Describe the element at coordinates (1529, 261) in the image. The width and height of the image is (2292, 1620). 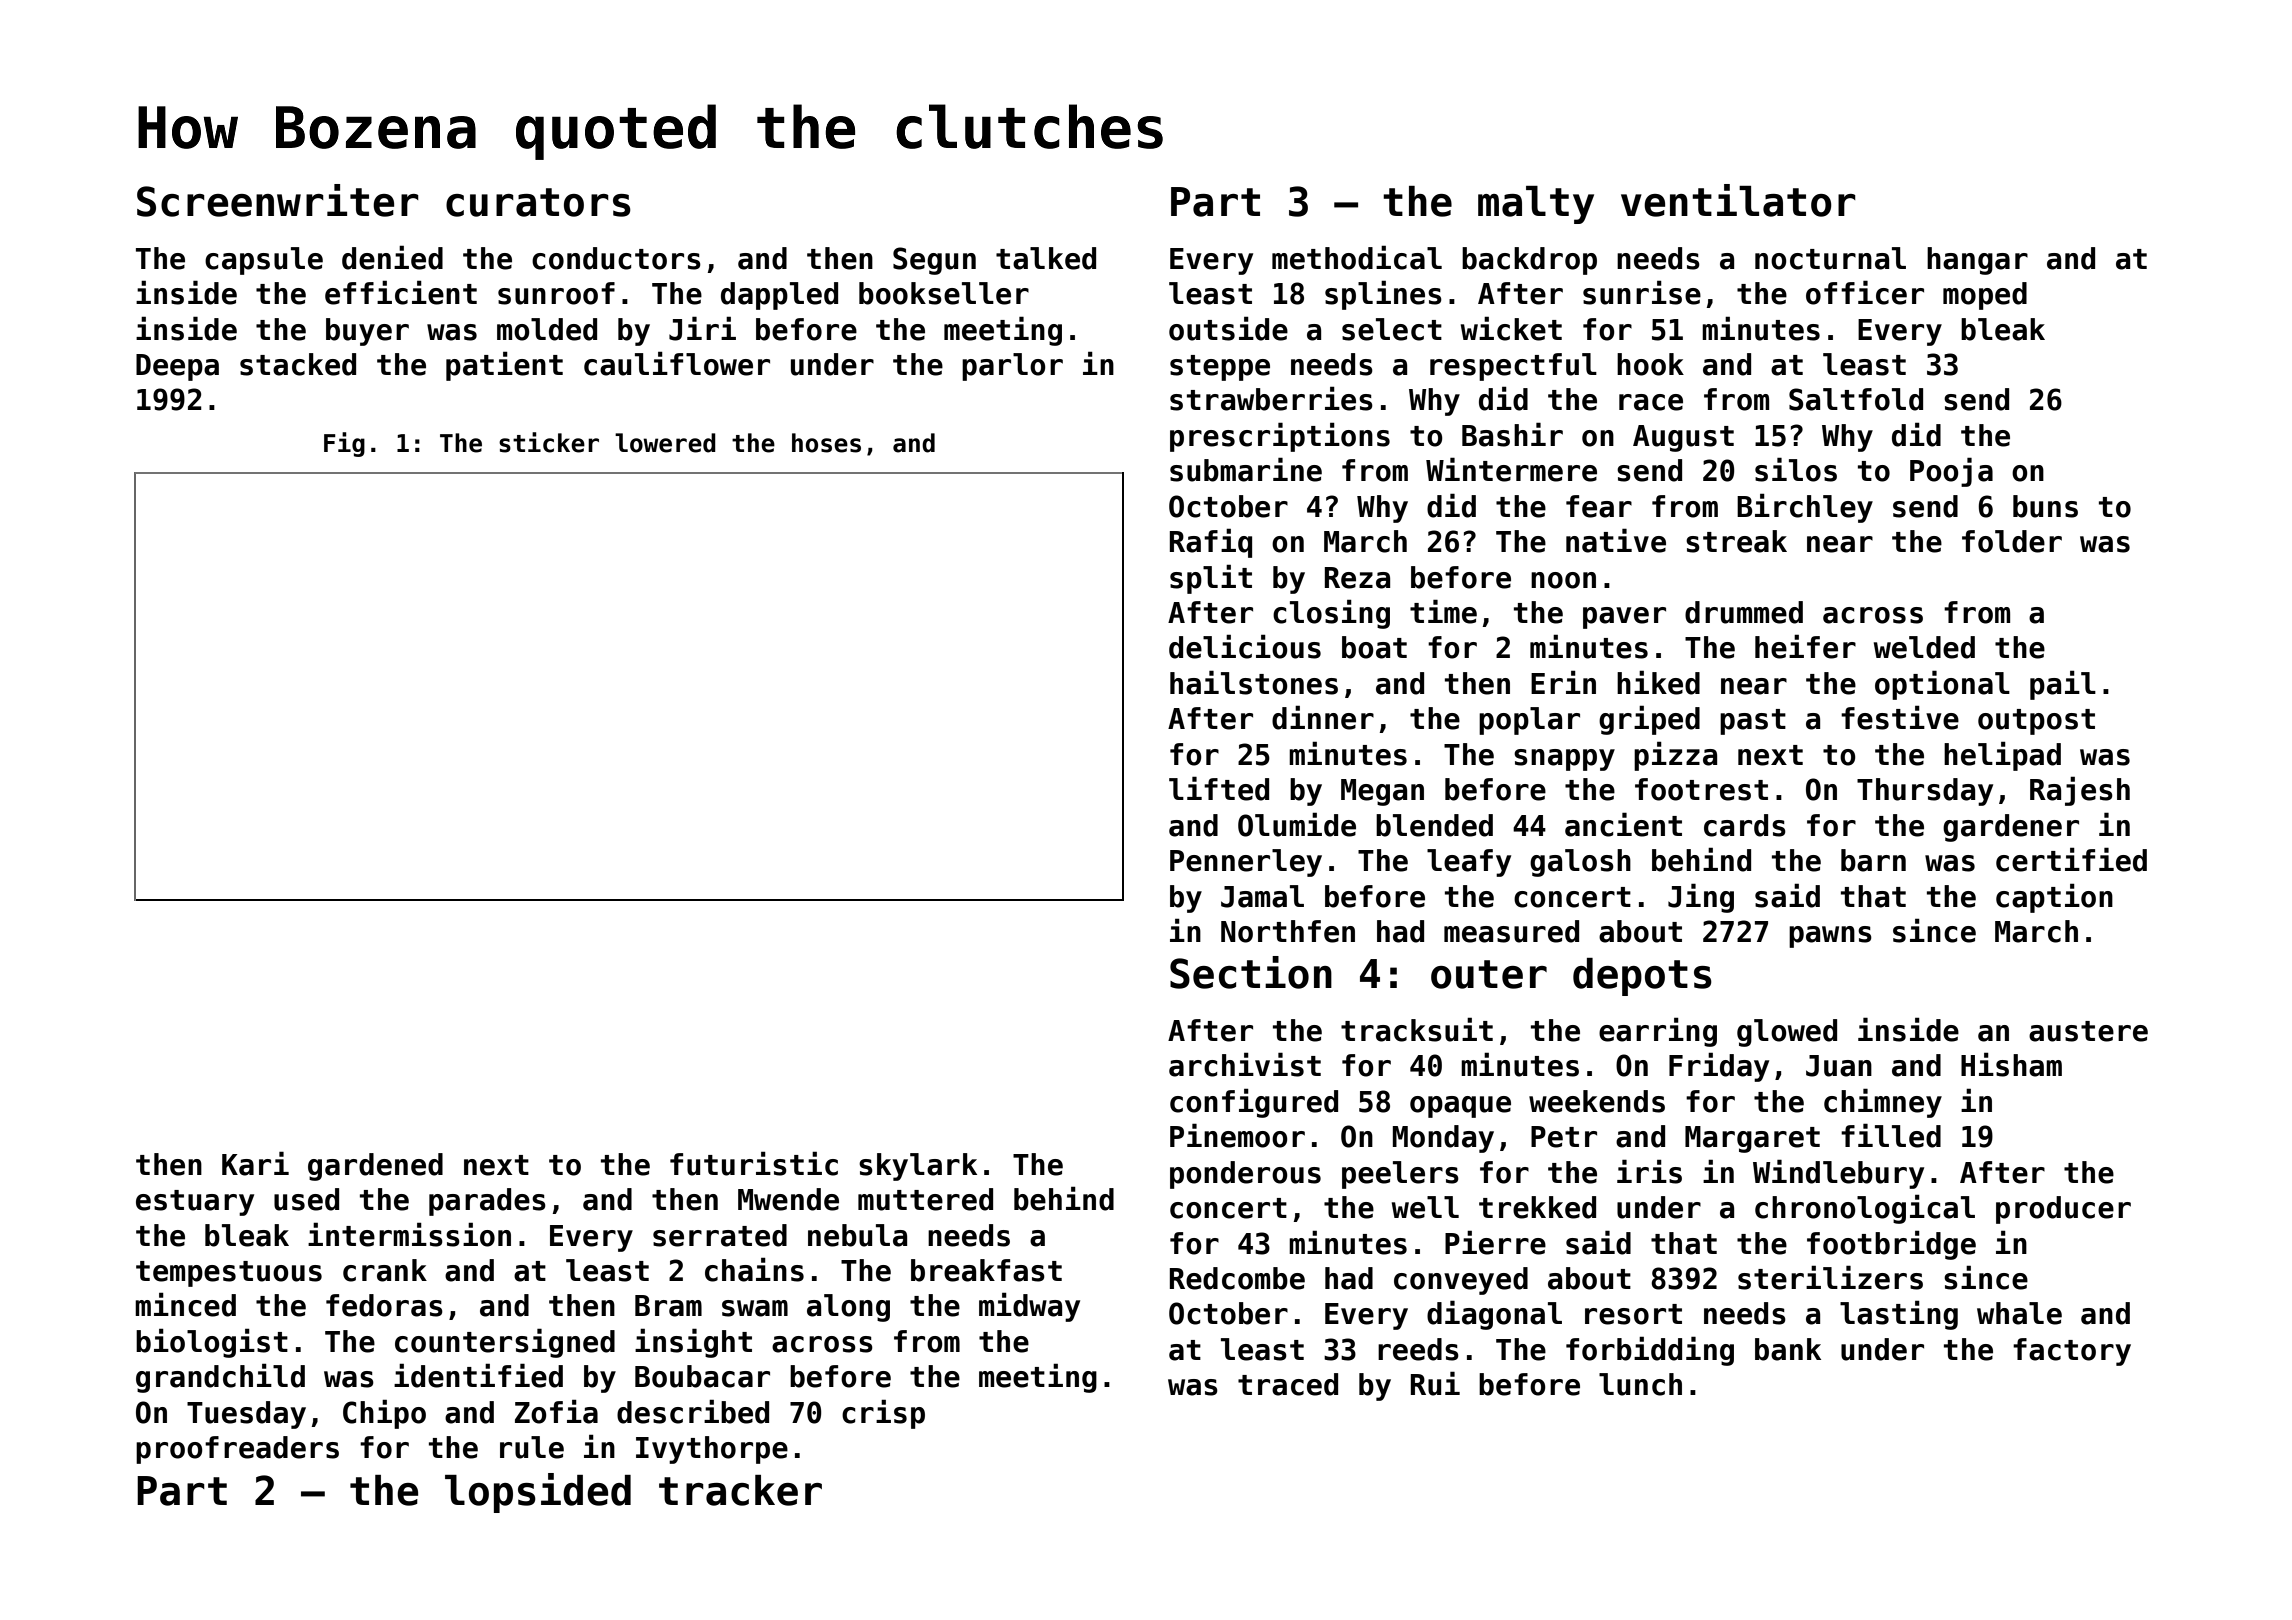
I see `backdrop` at that location.
